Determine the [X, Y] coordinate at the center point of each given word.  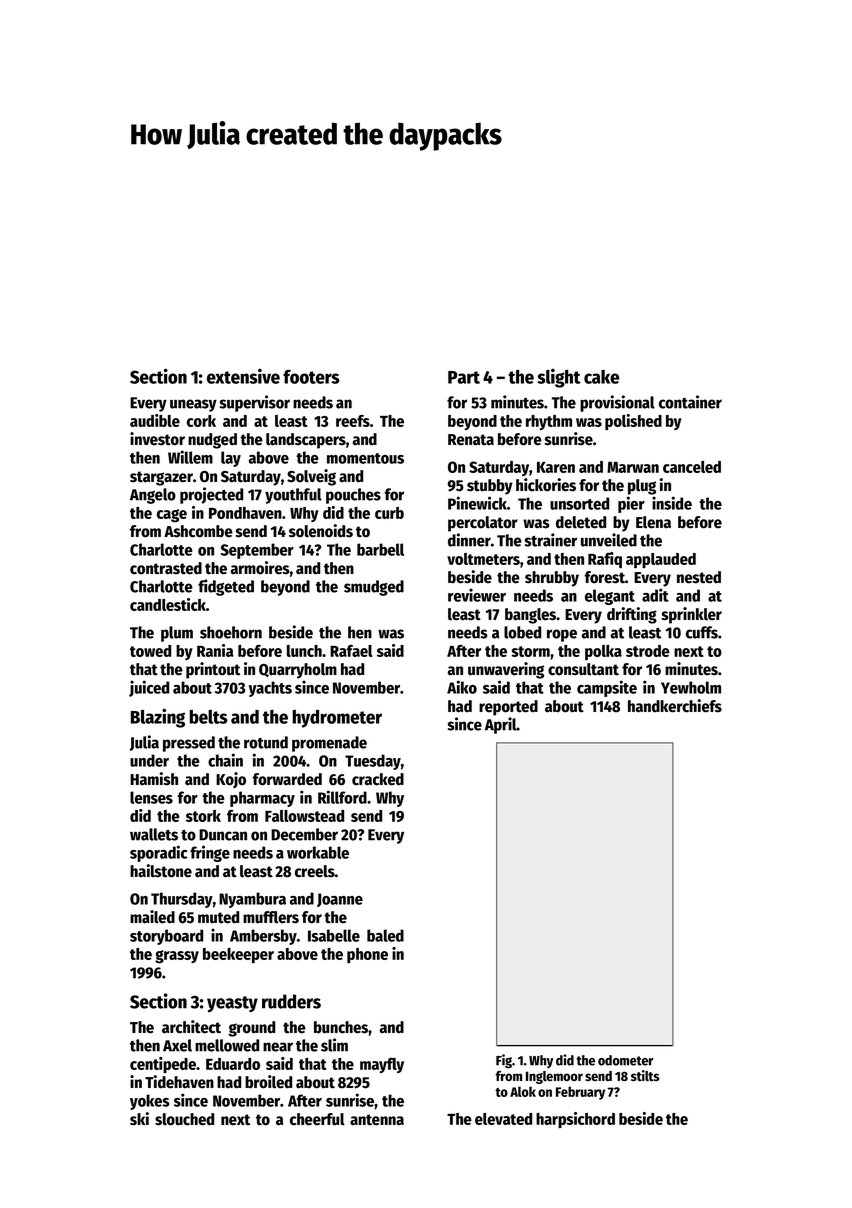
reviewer [477, 595]
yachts [270, 689]
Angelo [153, 496]
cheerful [317, 1119]
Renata [471, 440]
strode [648, 651]
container [690, 402]
